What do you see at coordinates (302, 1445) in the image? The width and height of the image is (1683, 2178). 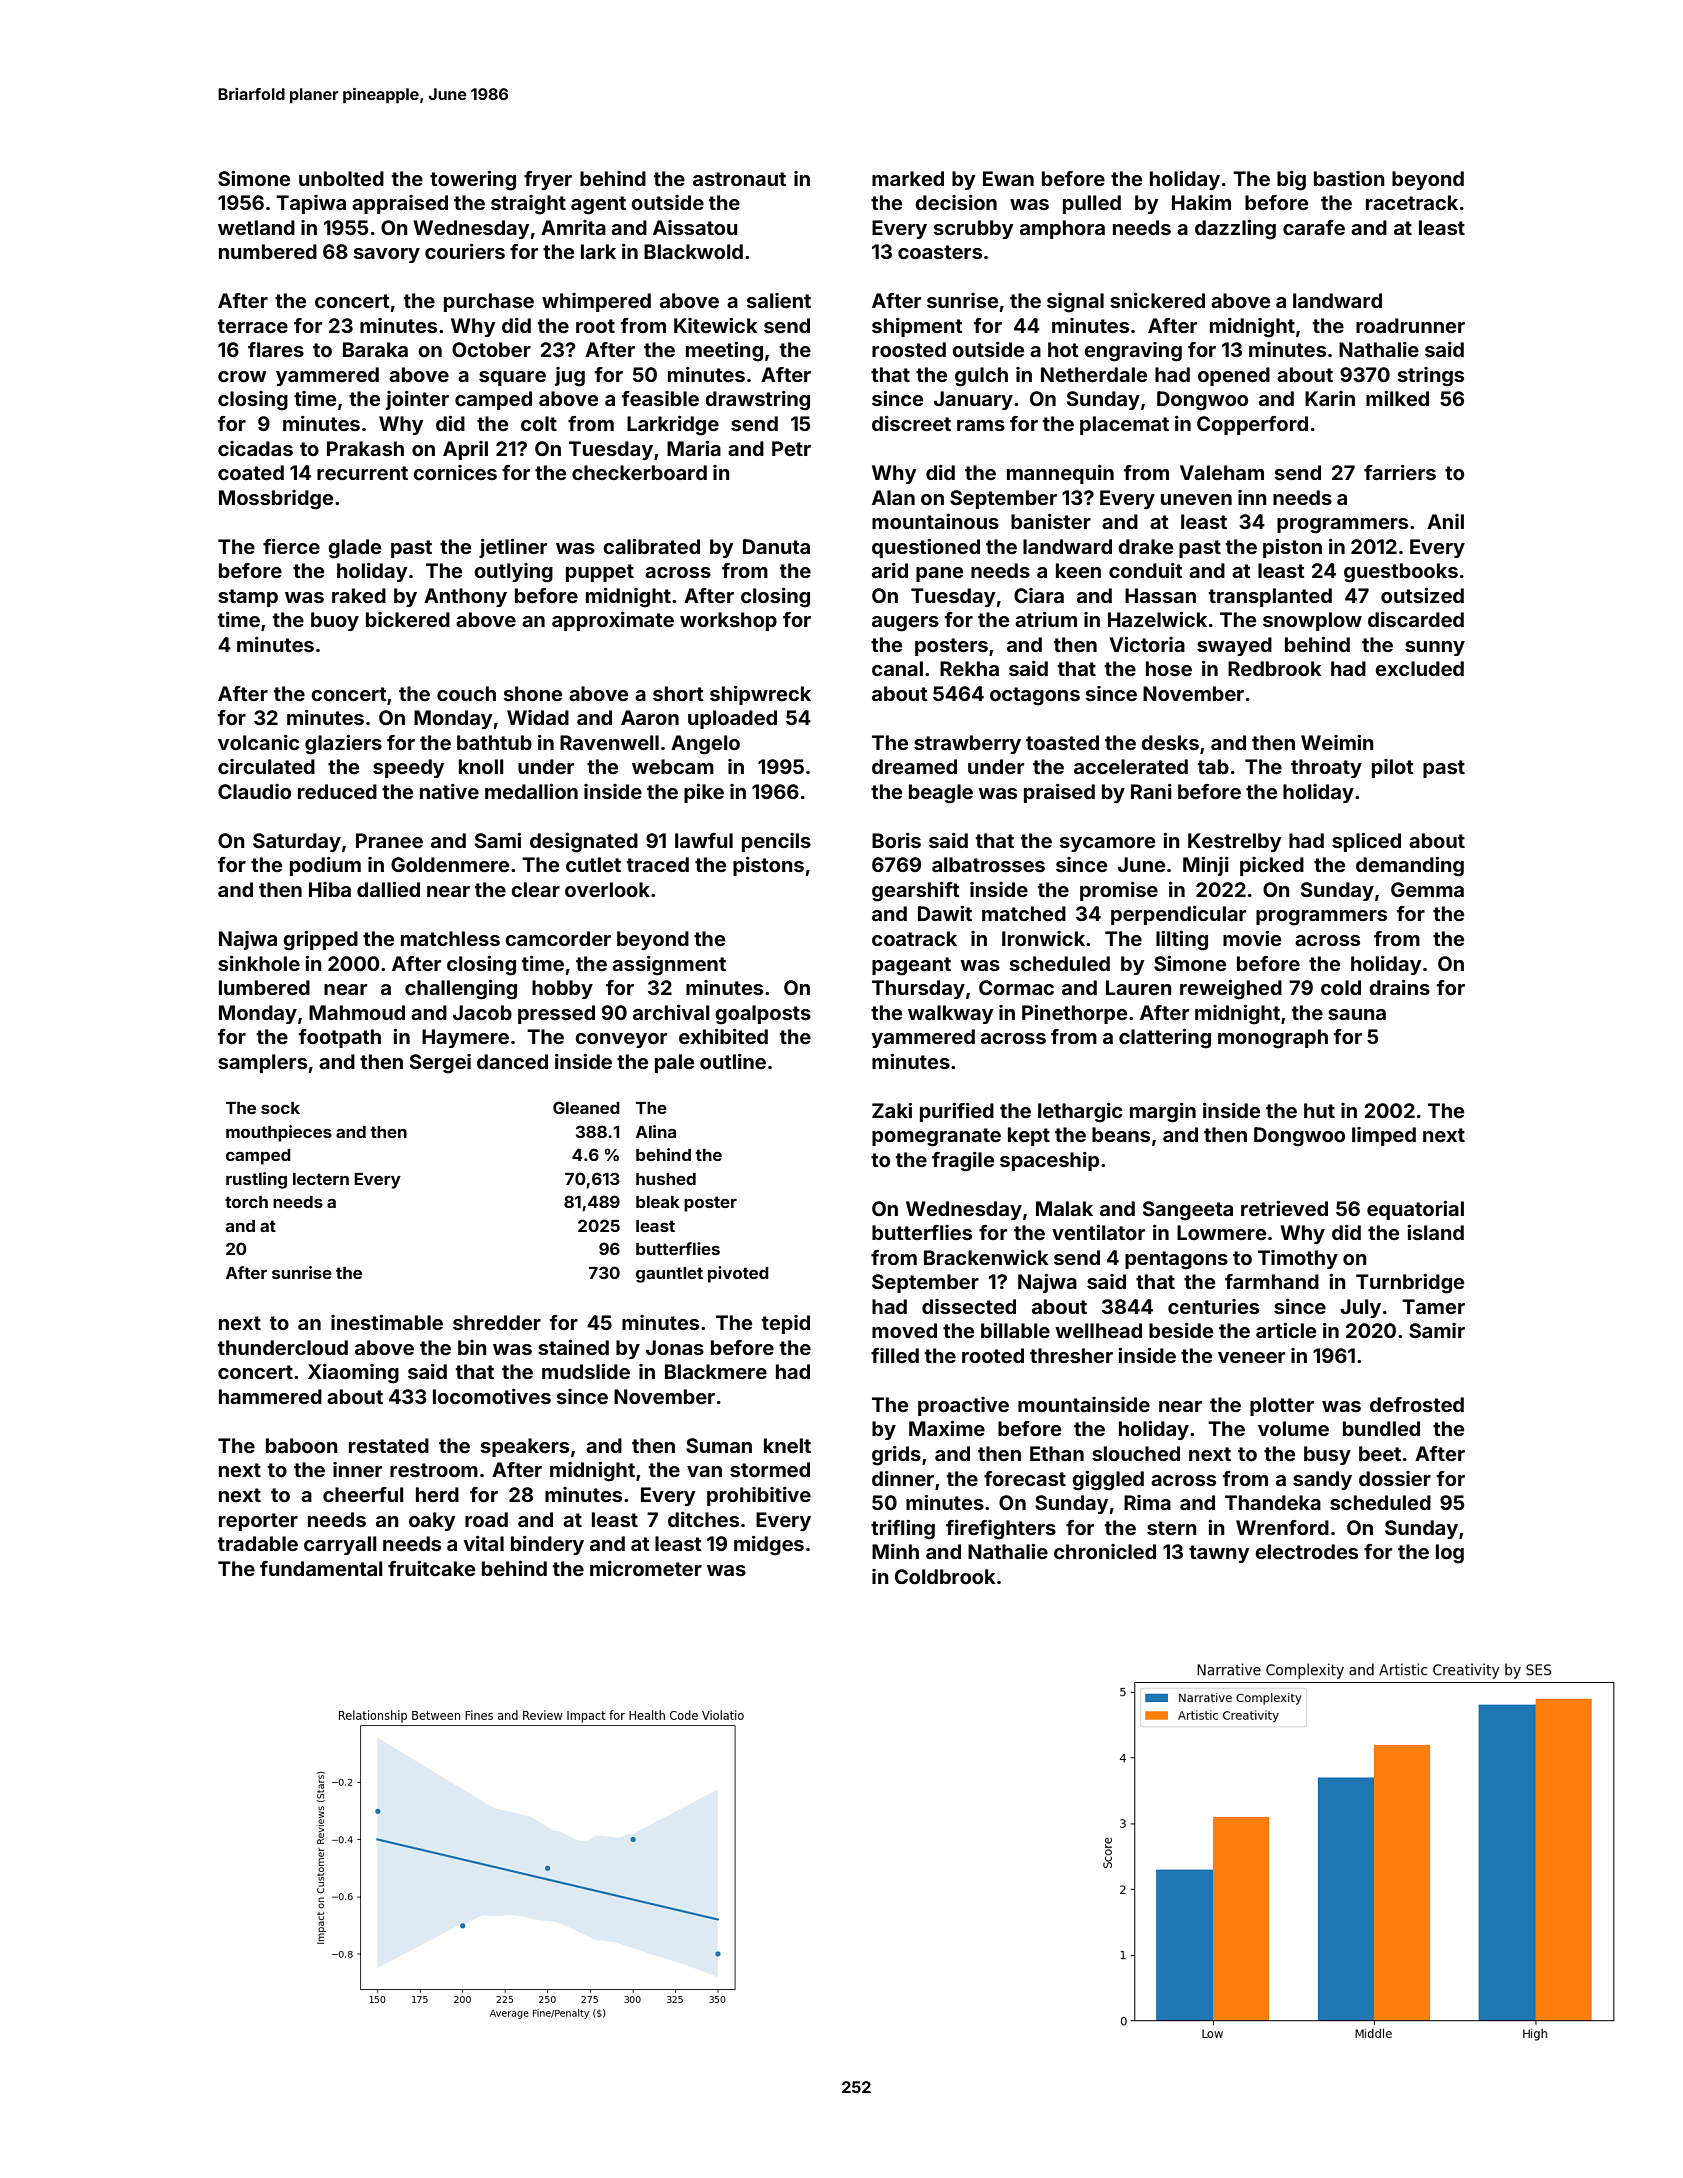 I see `baboon` at bounding box center [302, 1445].
